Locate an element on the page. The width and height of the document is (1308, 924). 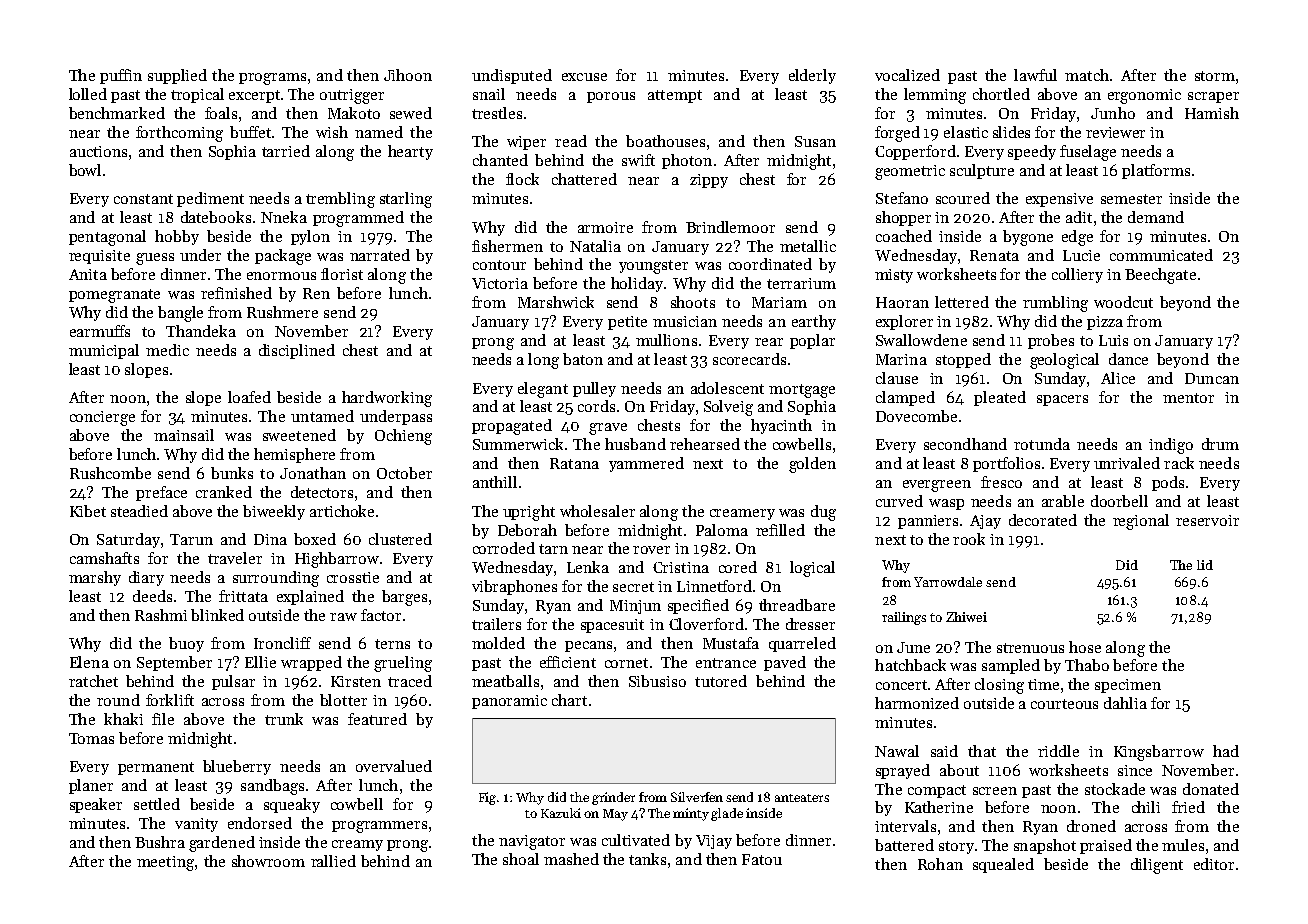
match is located at coordinates (1087, 75).
